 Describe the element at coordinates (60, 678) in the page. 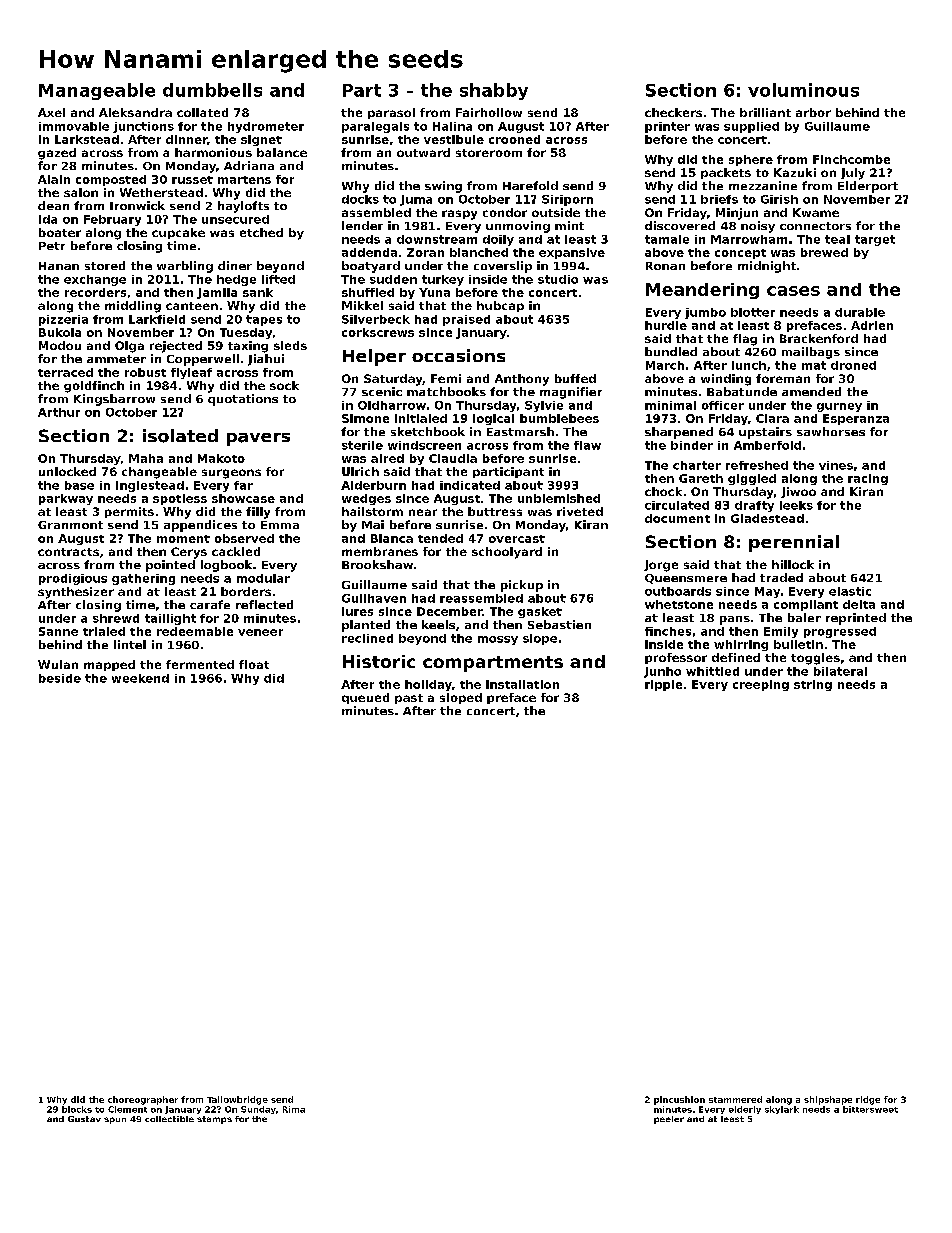

I see `beside` at that location.
